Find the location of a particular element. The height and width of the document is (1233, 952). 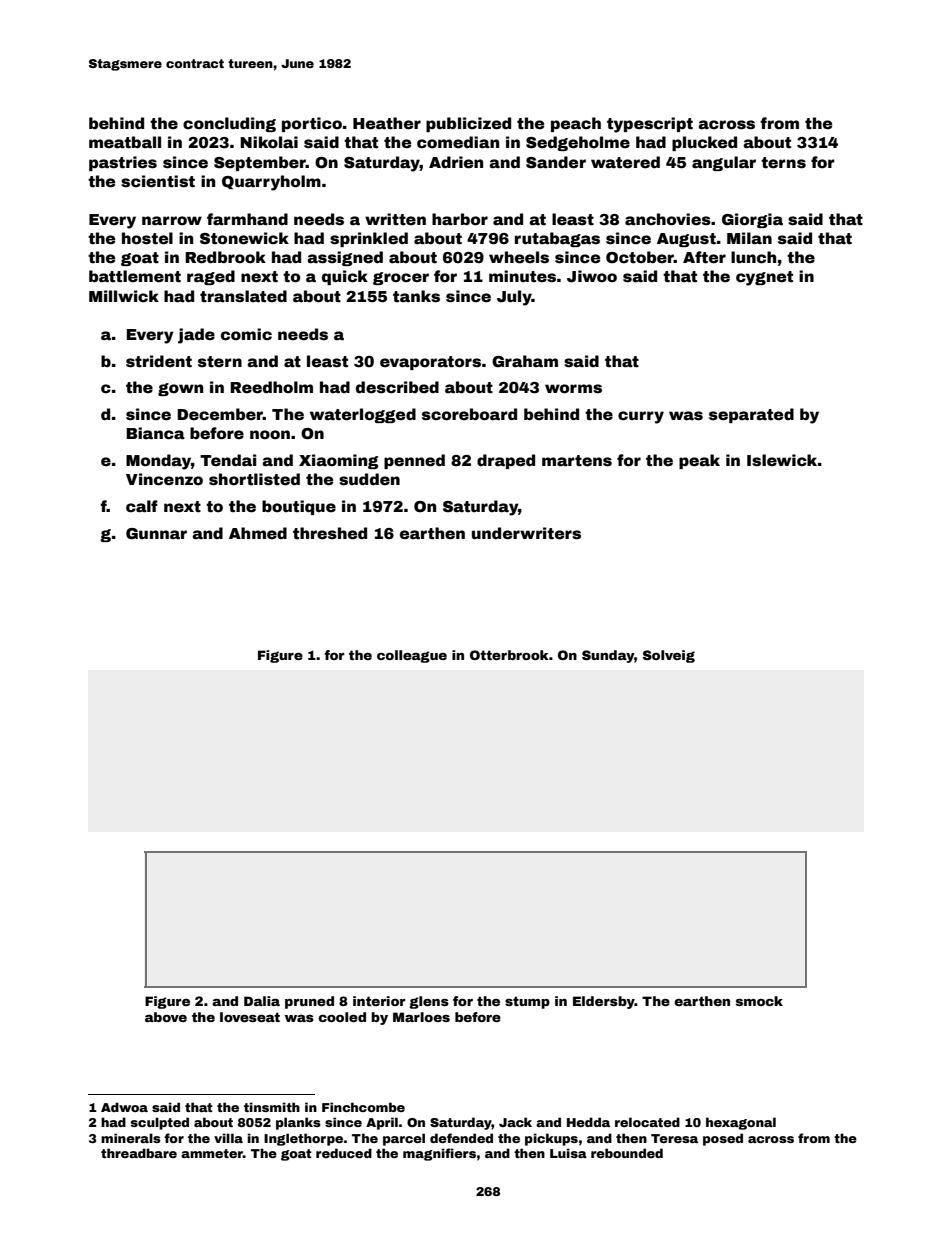

Solveig is located at coordinates (669, 656).
